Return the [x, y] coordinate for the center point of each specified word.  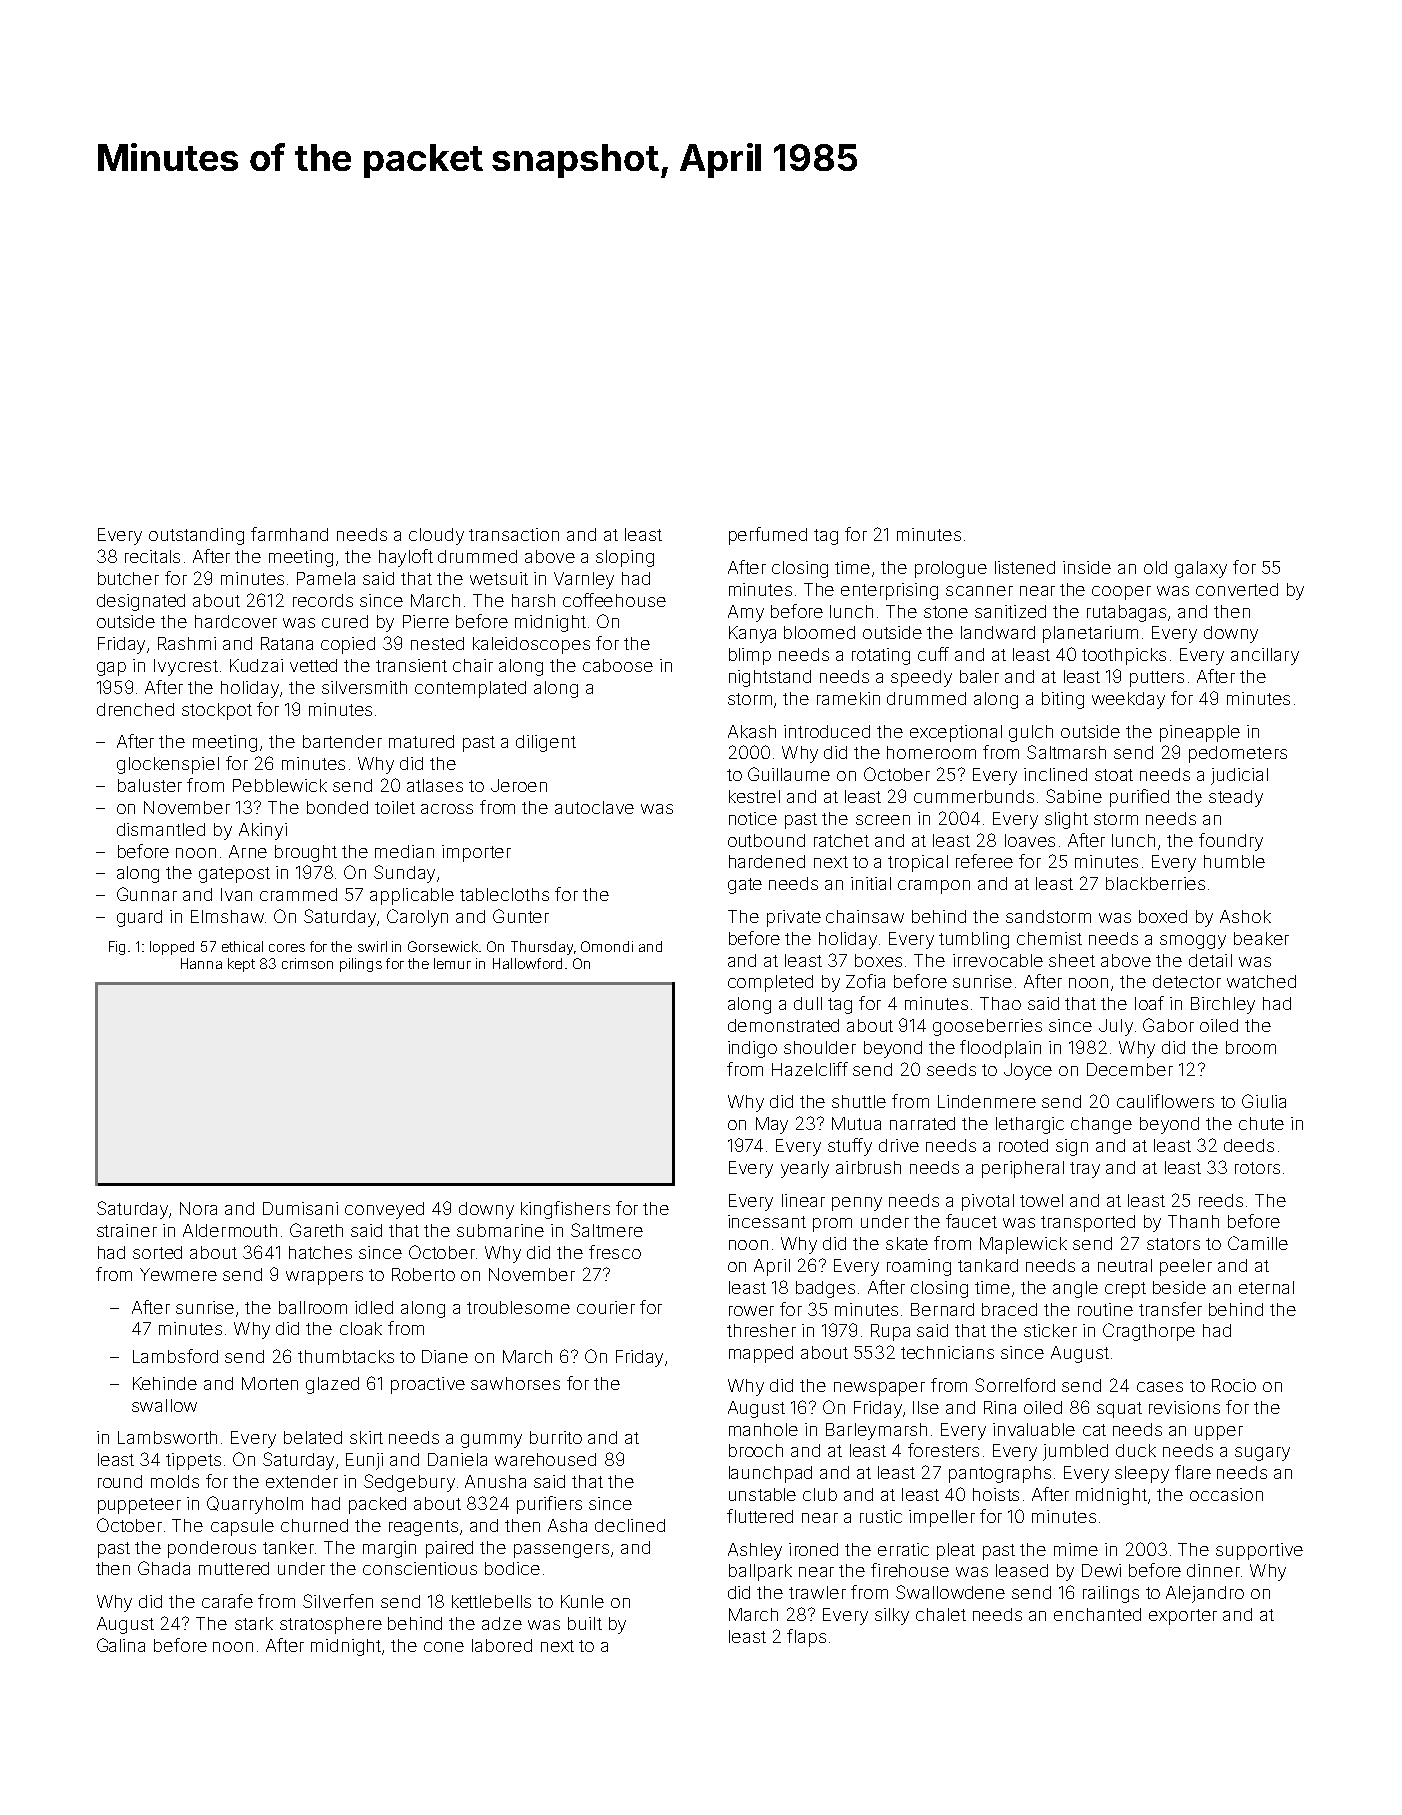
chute [1261, 1123]
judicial [1239, 776]
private [794, 918]
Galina [121, 1645]
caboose [618, 665]
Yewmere [178, 1274]
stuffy [850, 1147]
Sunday [404, 874]
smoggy [1193, 942]
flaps [806, 1638]
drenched [135, 709]
